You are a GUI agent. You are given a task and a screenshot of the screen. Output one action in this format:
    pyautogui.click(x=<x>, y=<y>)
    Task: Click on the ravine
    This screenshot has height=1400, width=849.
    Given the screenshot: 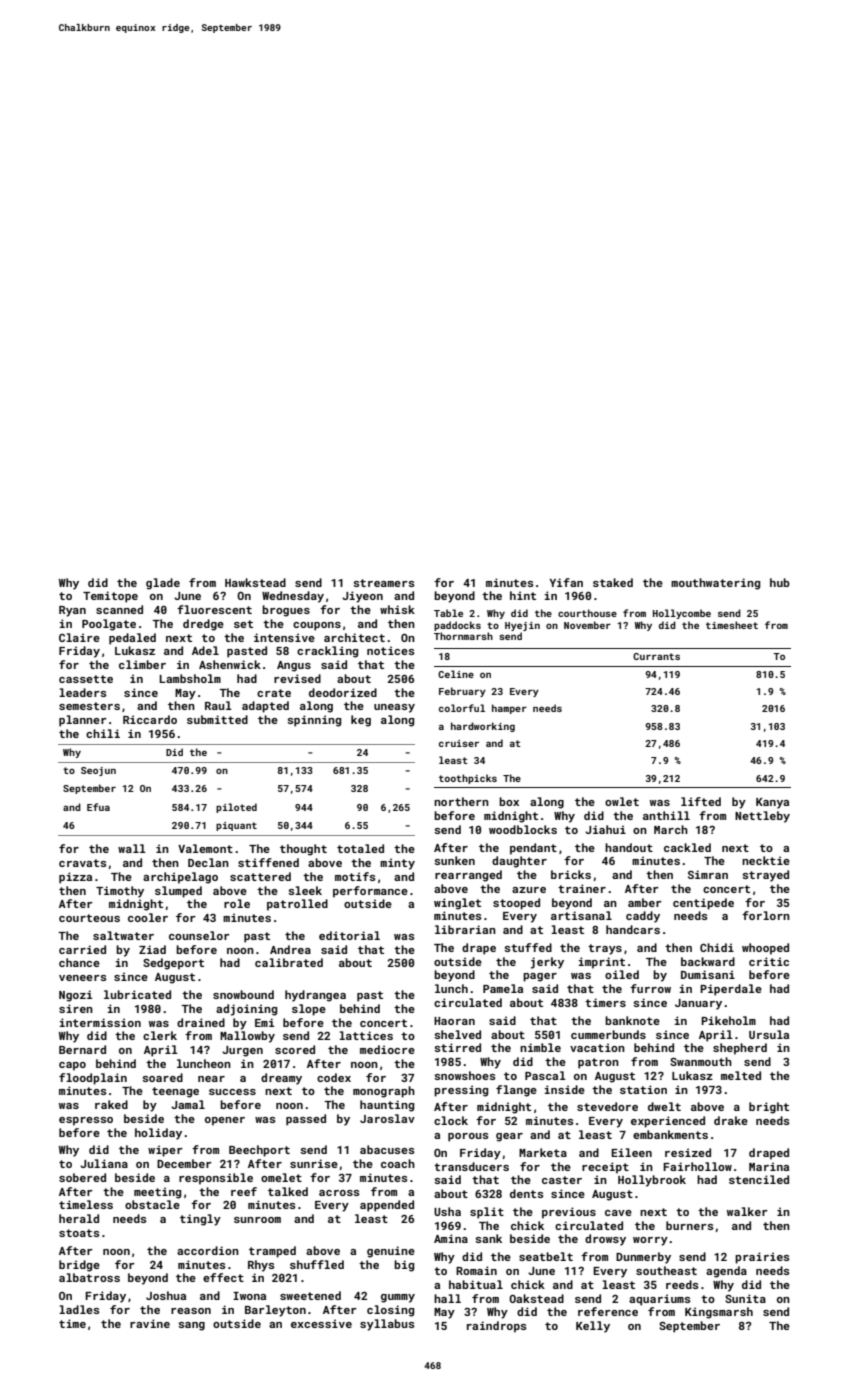 What is the action you would take?
    pyautogui.click(x=150, y=1323)
